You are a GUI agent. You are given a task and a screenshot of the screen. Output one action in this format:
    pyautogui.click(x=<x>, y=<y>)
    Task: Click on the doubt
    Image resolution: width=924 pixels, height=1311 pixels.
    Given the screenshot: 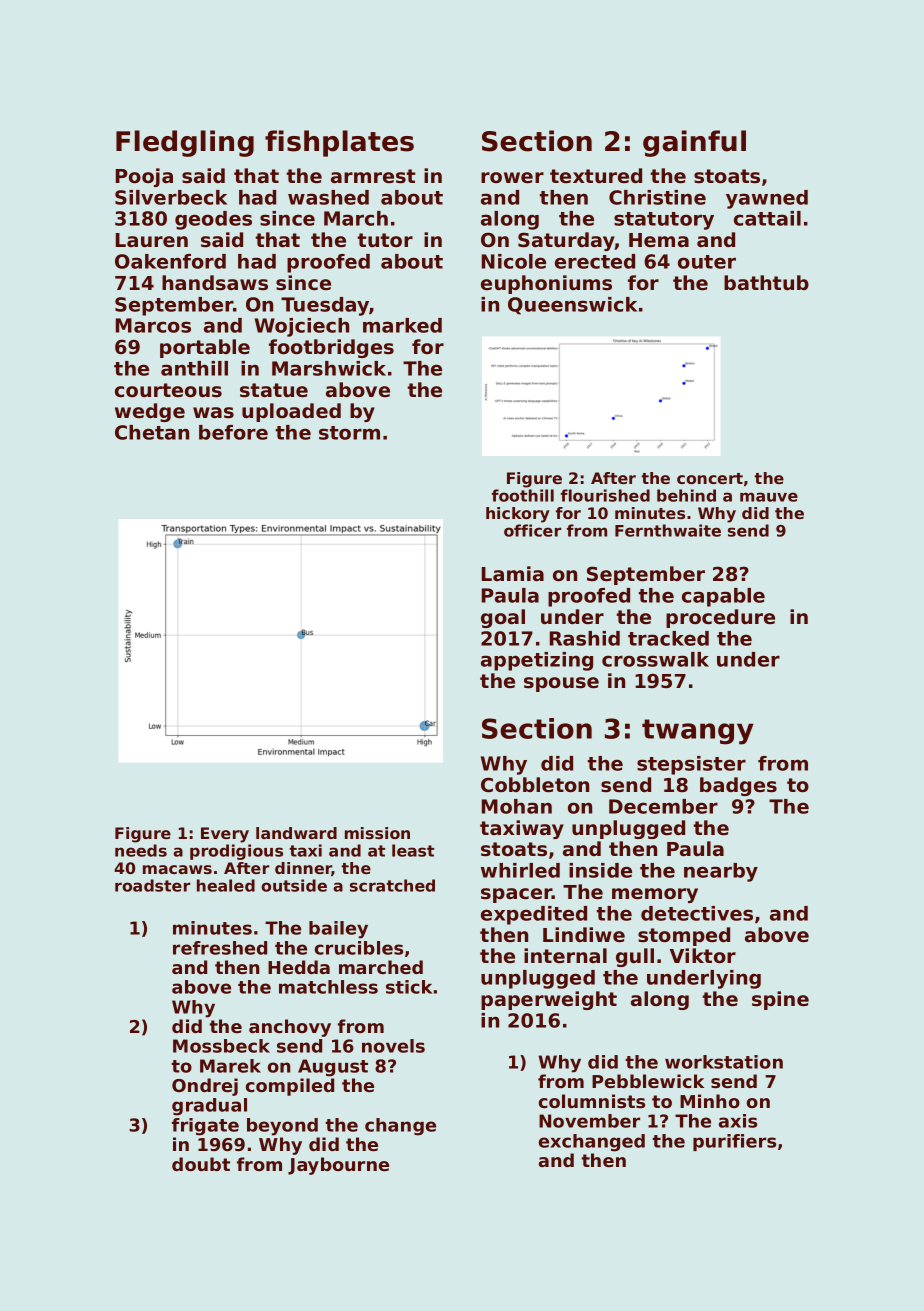 What is the action you would take?
    pyautogui.click(x=201, y=1164)
